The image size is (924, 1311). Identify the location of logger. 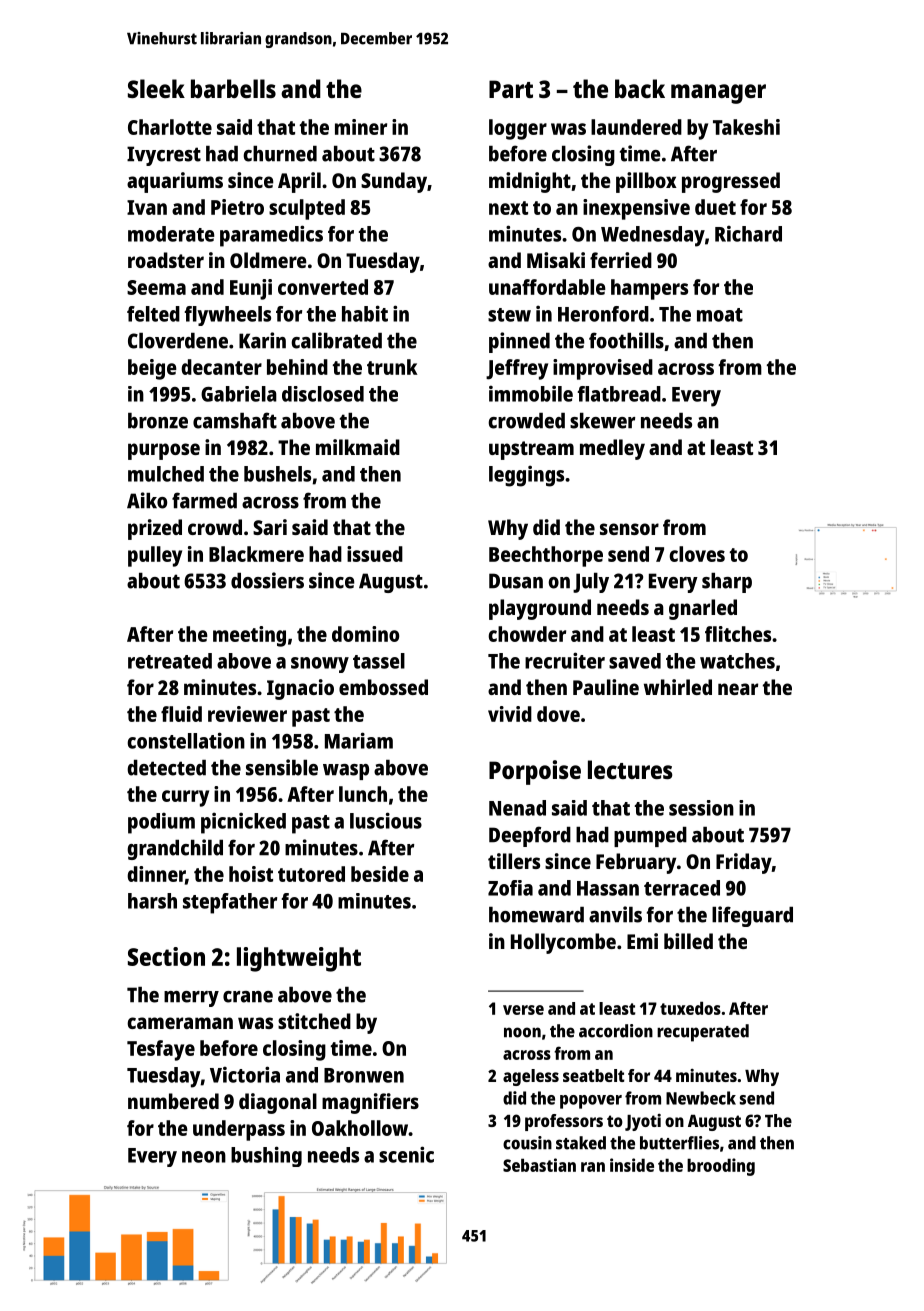
(518, 129).
